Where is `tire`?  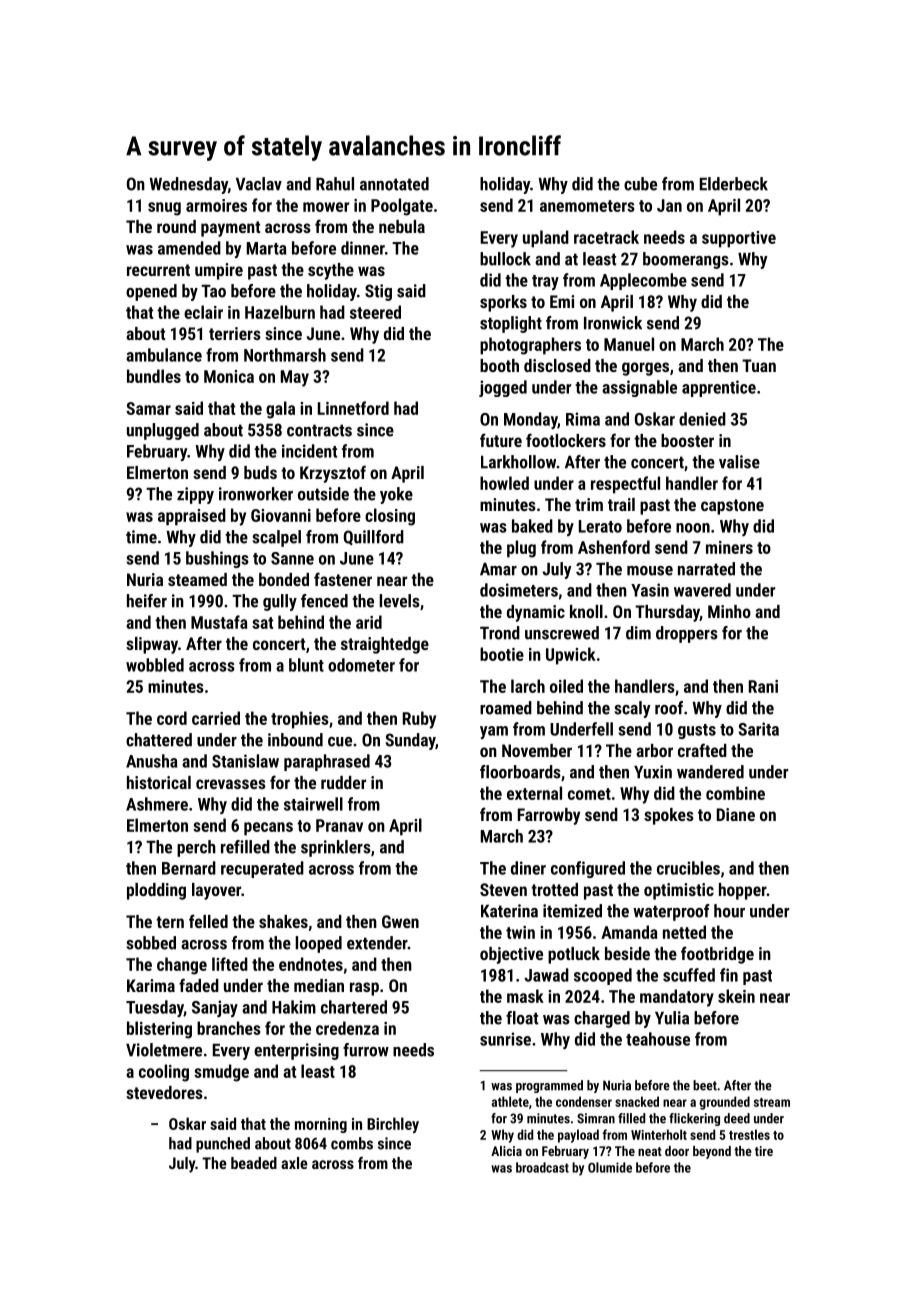
tire is located at coordinates (764, 1151).
